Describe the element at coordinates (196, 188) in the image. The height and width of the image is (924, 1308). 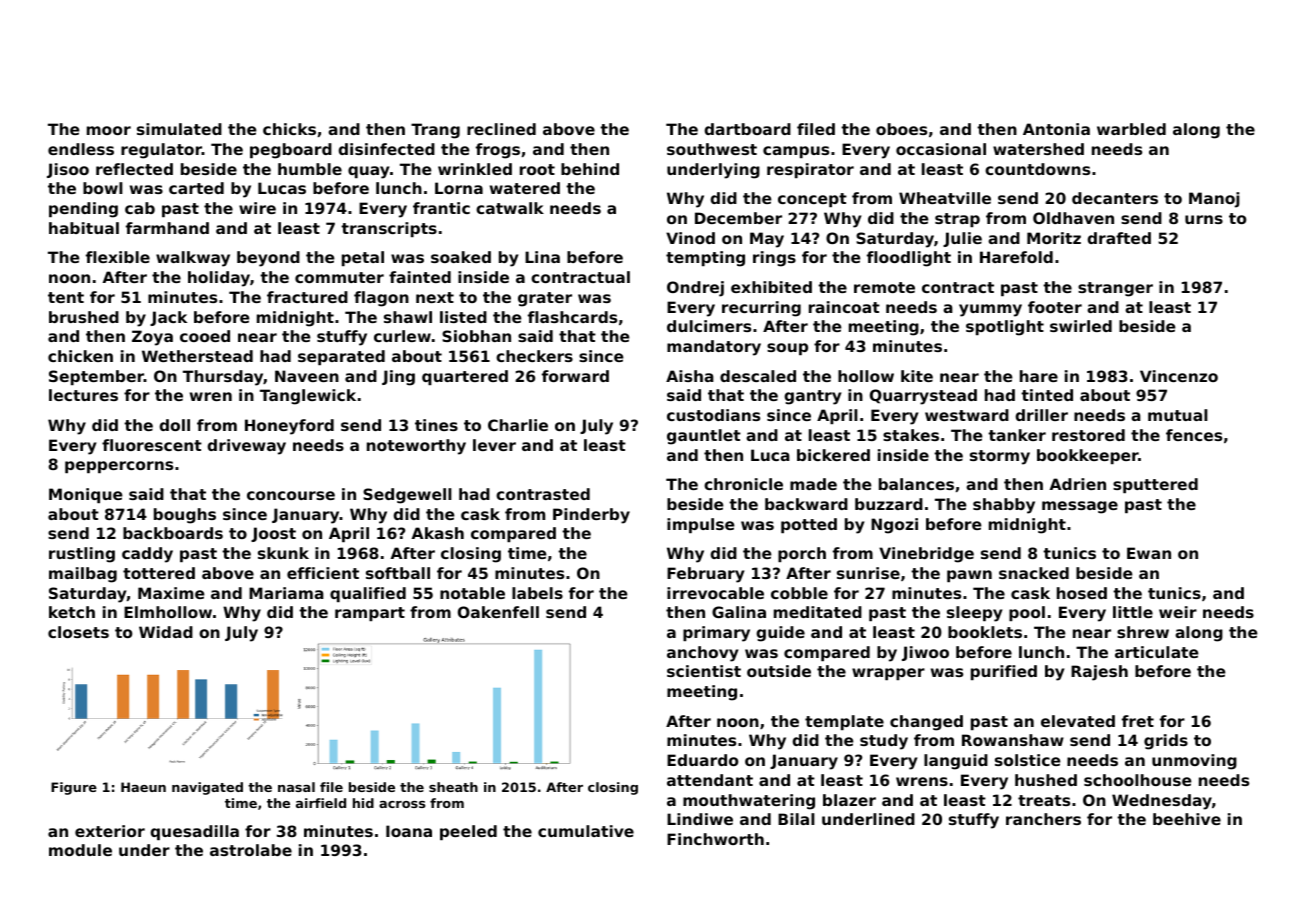
I see `carted` at that location.
